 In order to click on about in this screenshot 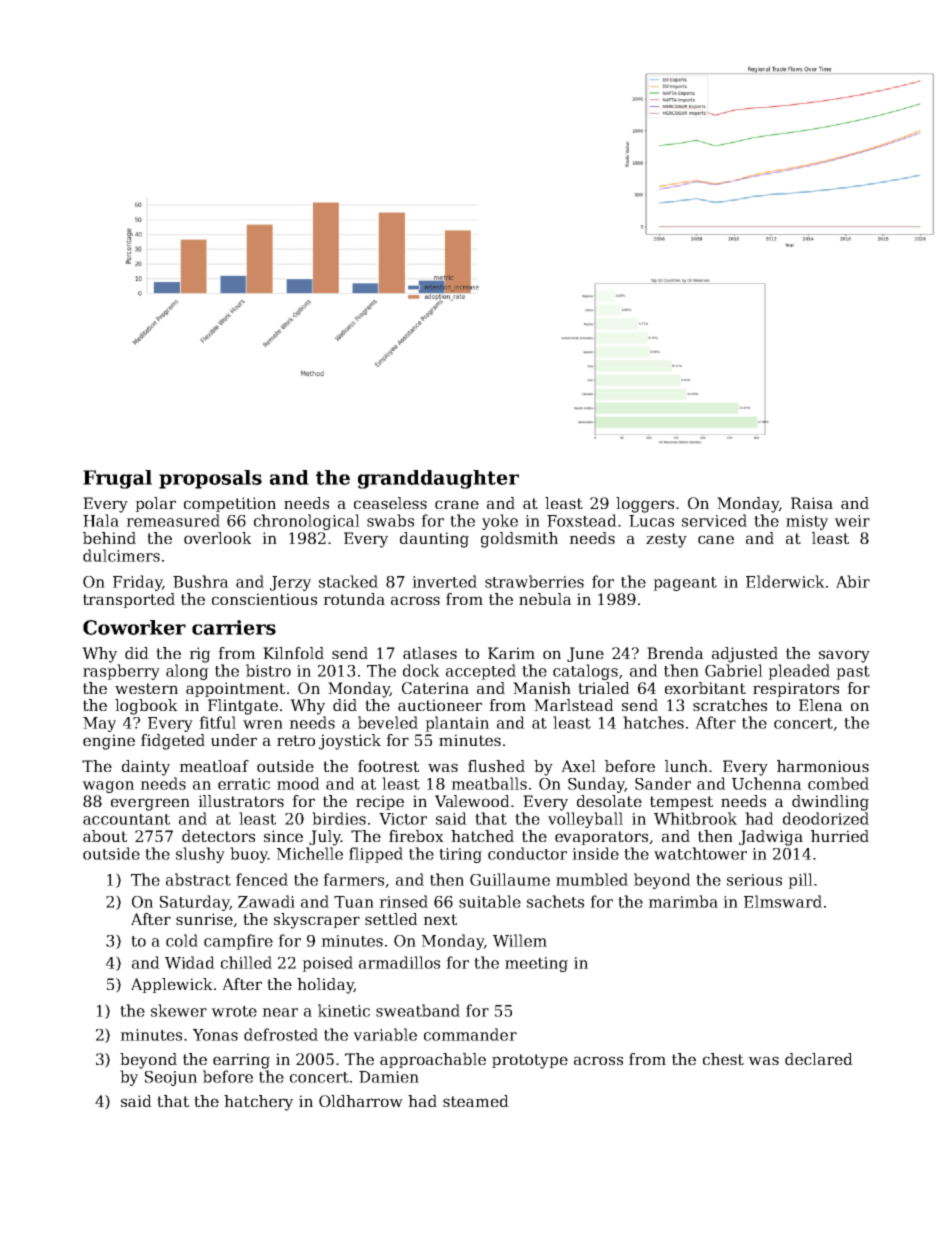, I will do `click(105, 836)`.
